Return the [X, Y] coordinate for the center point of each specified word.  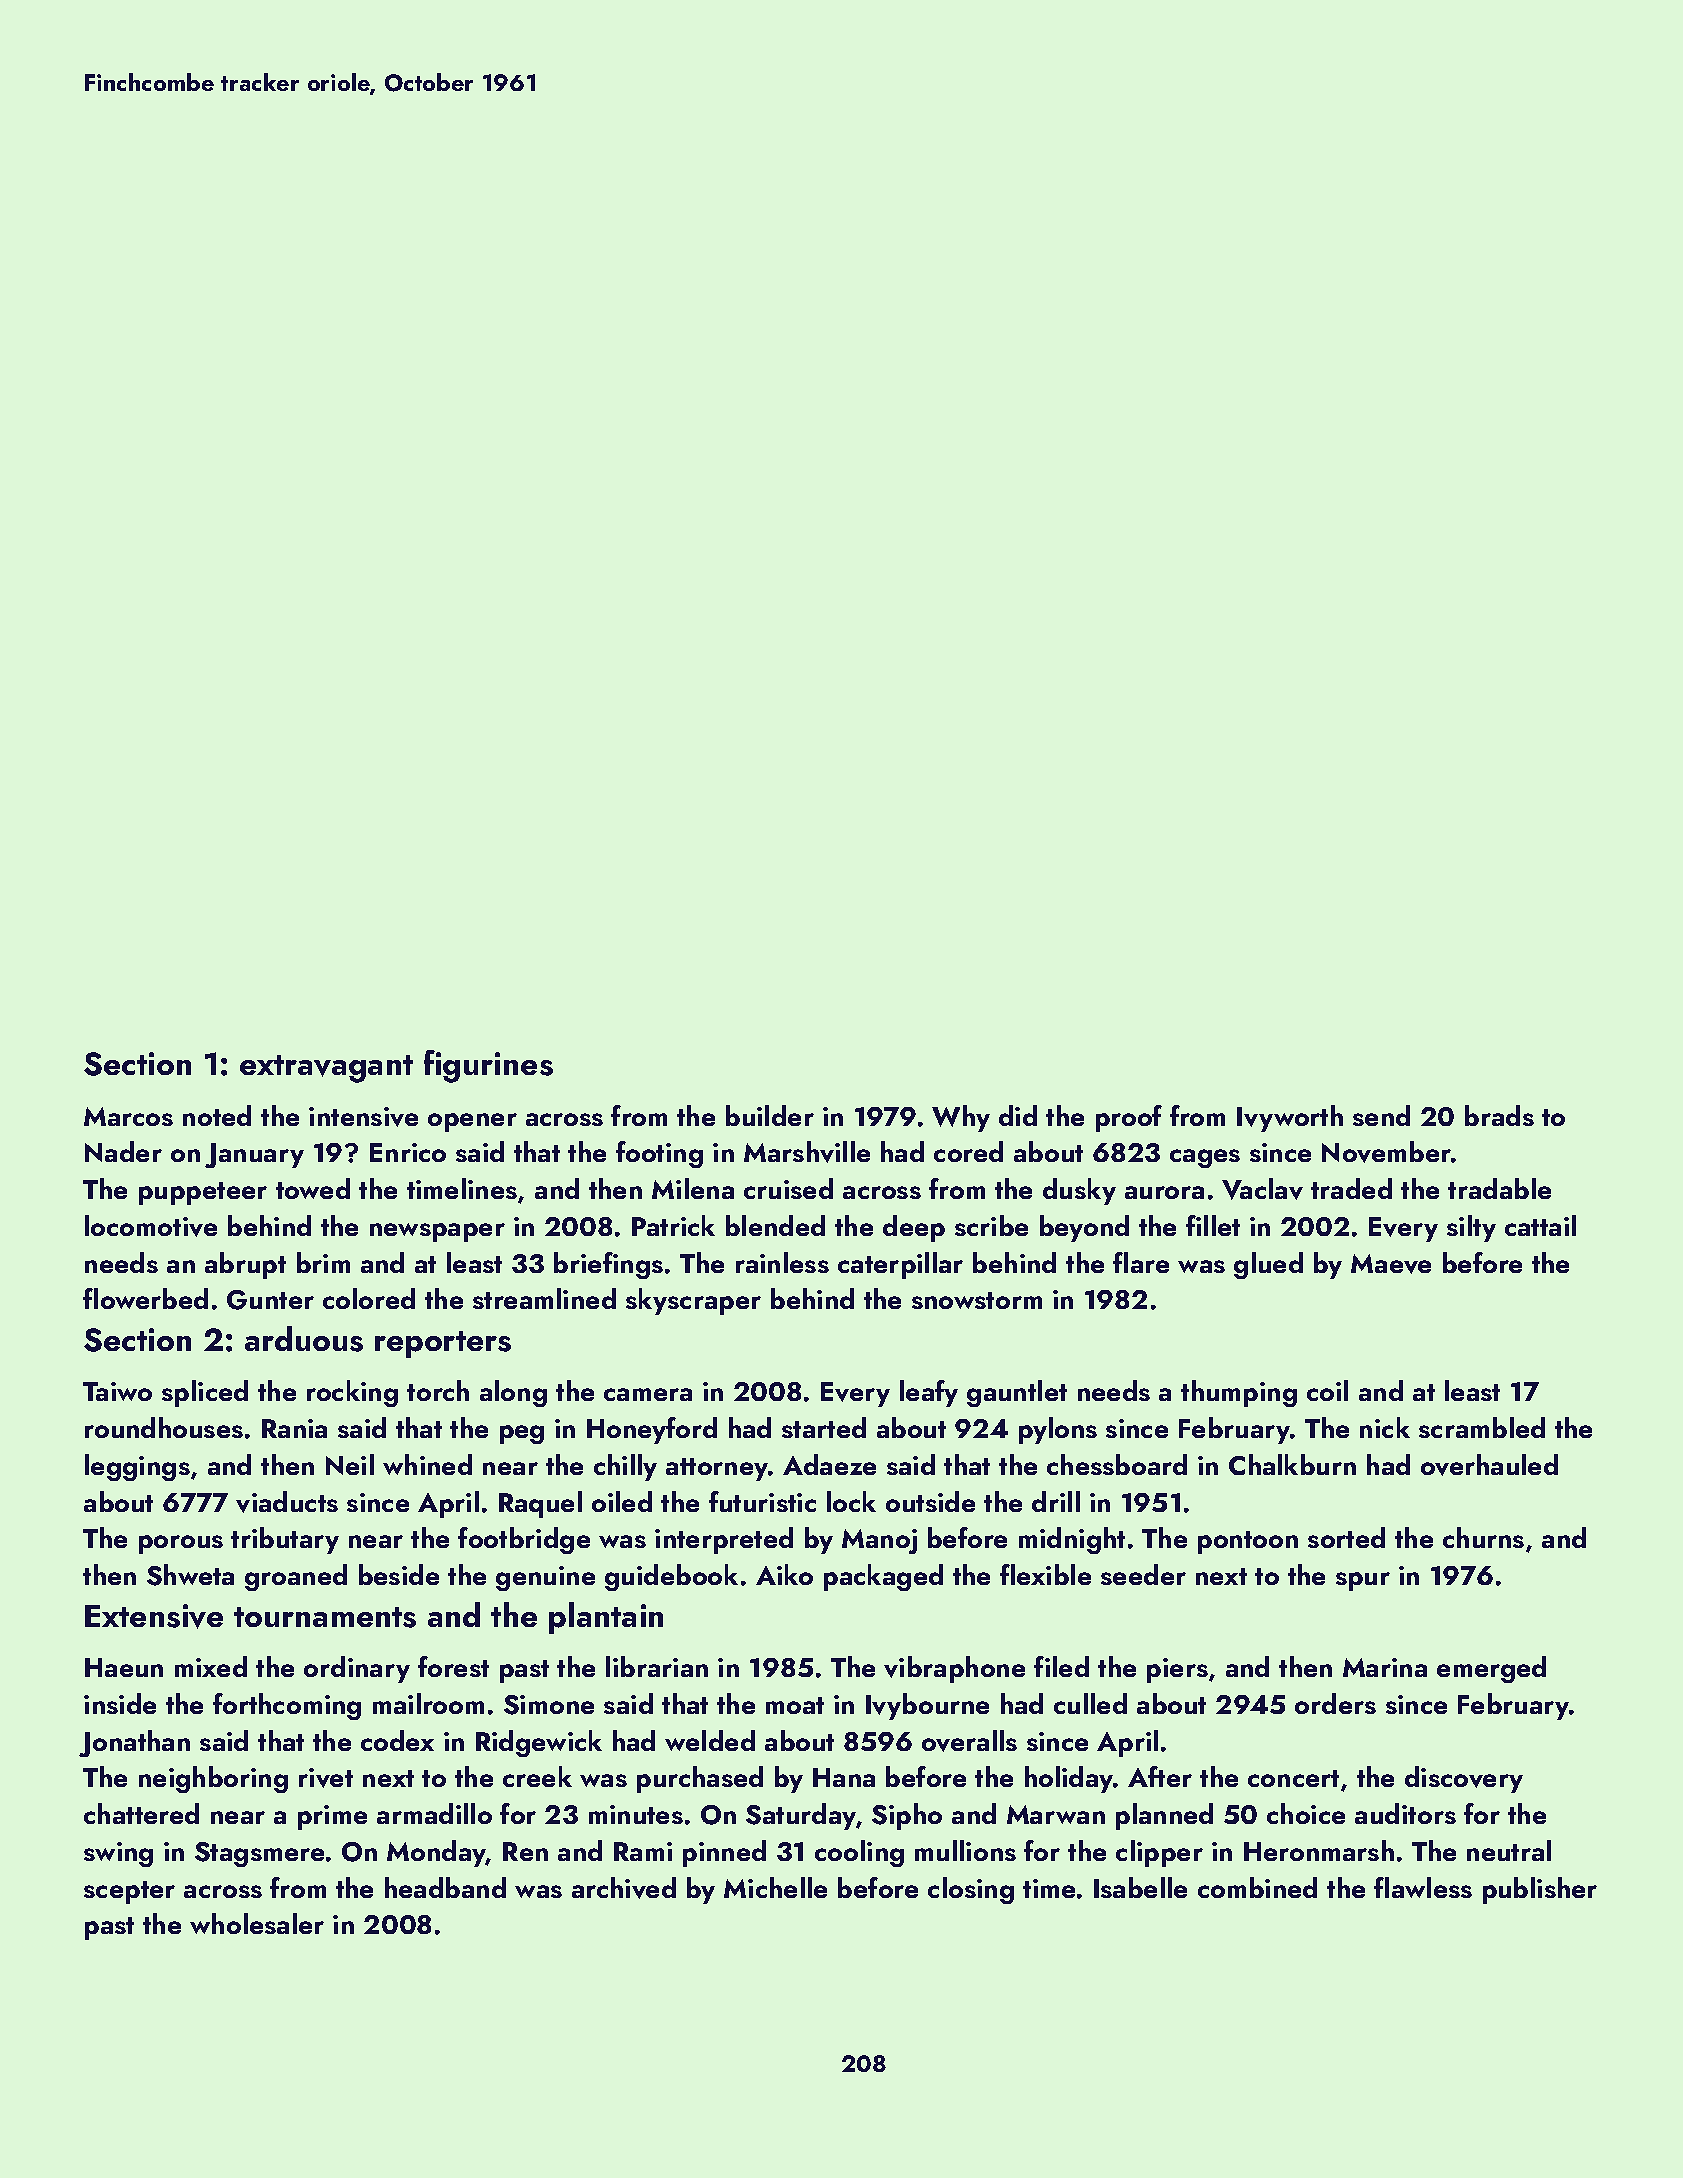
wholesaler [257, 1923]
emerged [1491, 1669]
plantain [606, 1618]
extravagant [326, 1069]
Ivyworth [1290, 1118]
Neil [350, 1464]
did [1018, 1115]
